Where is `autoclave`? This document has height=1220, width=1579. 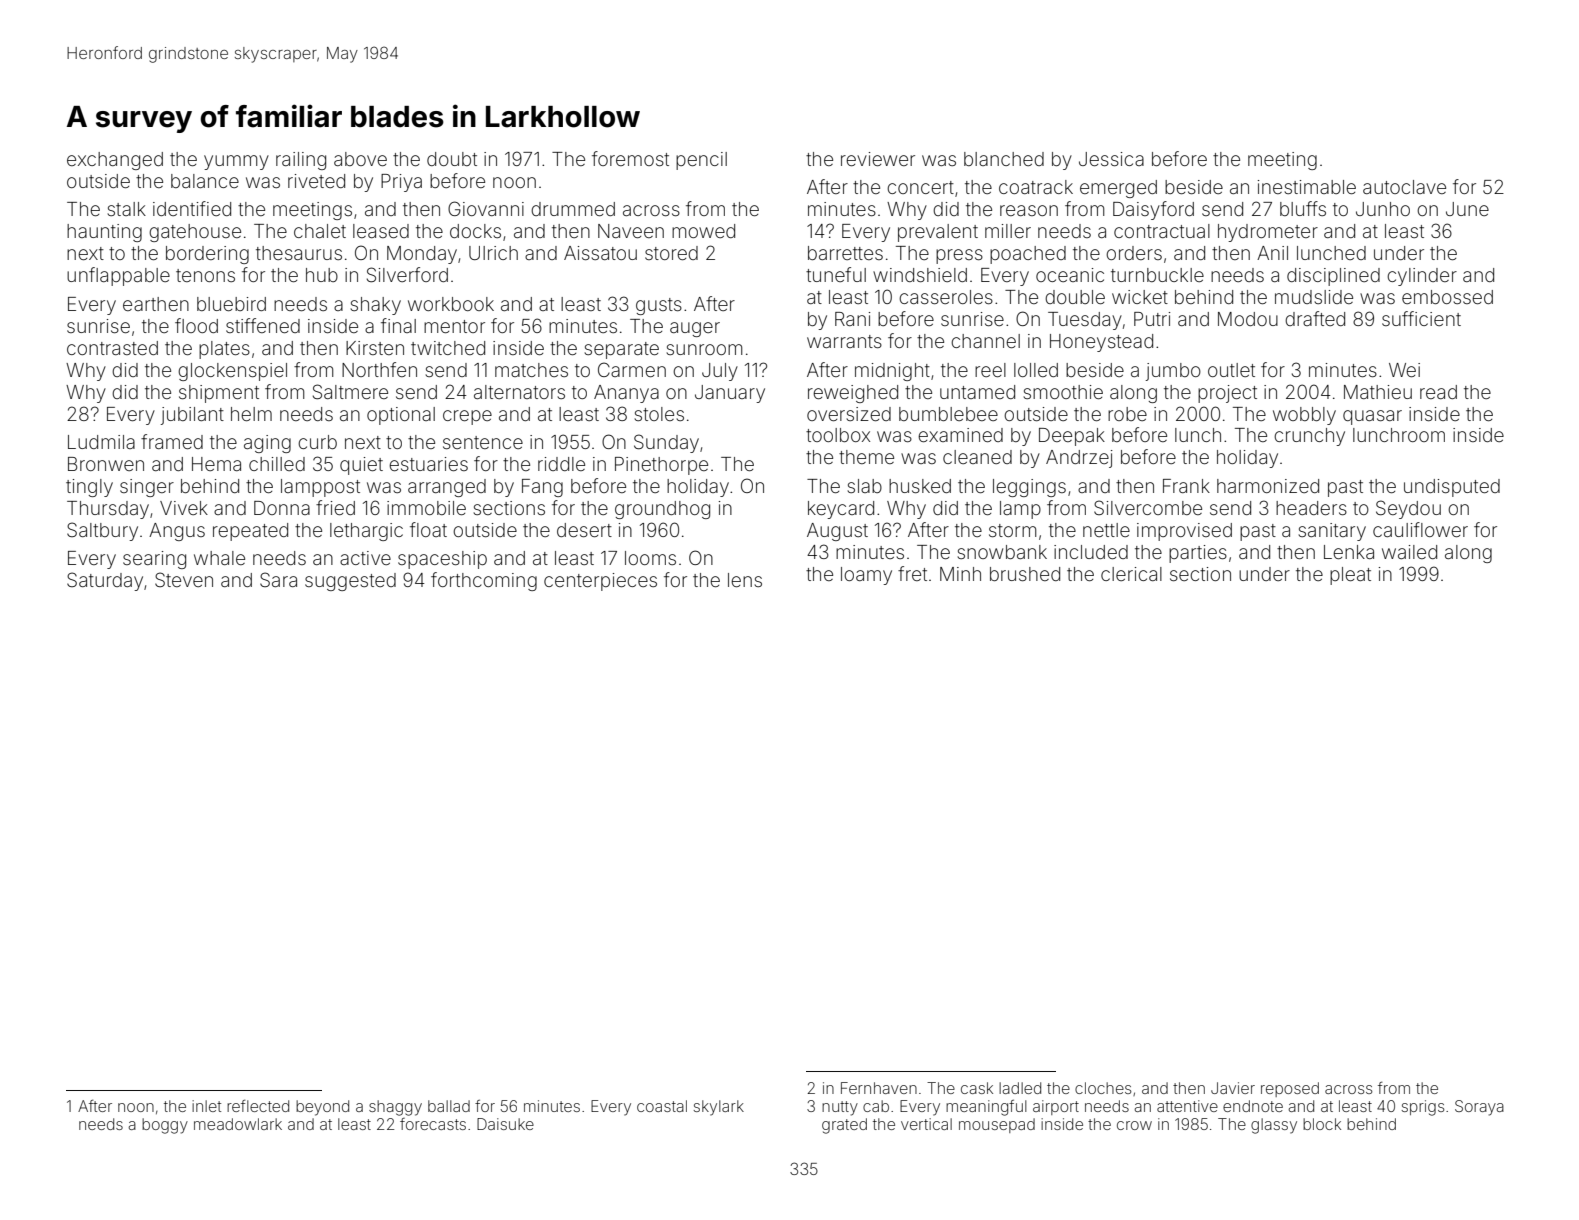
autoclave is located at coordinates (1404, 187).
